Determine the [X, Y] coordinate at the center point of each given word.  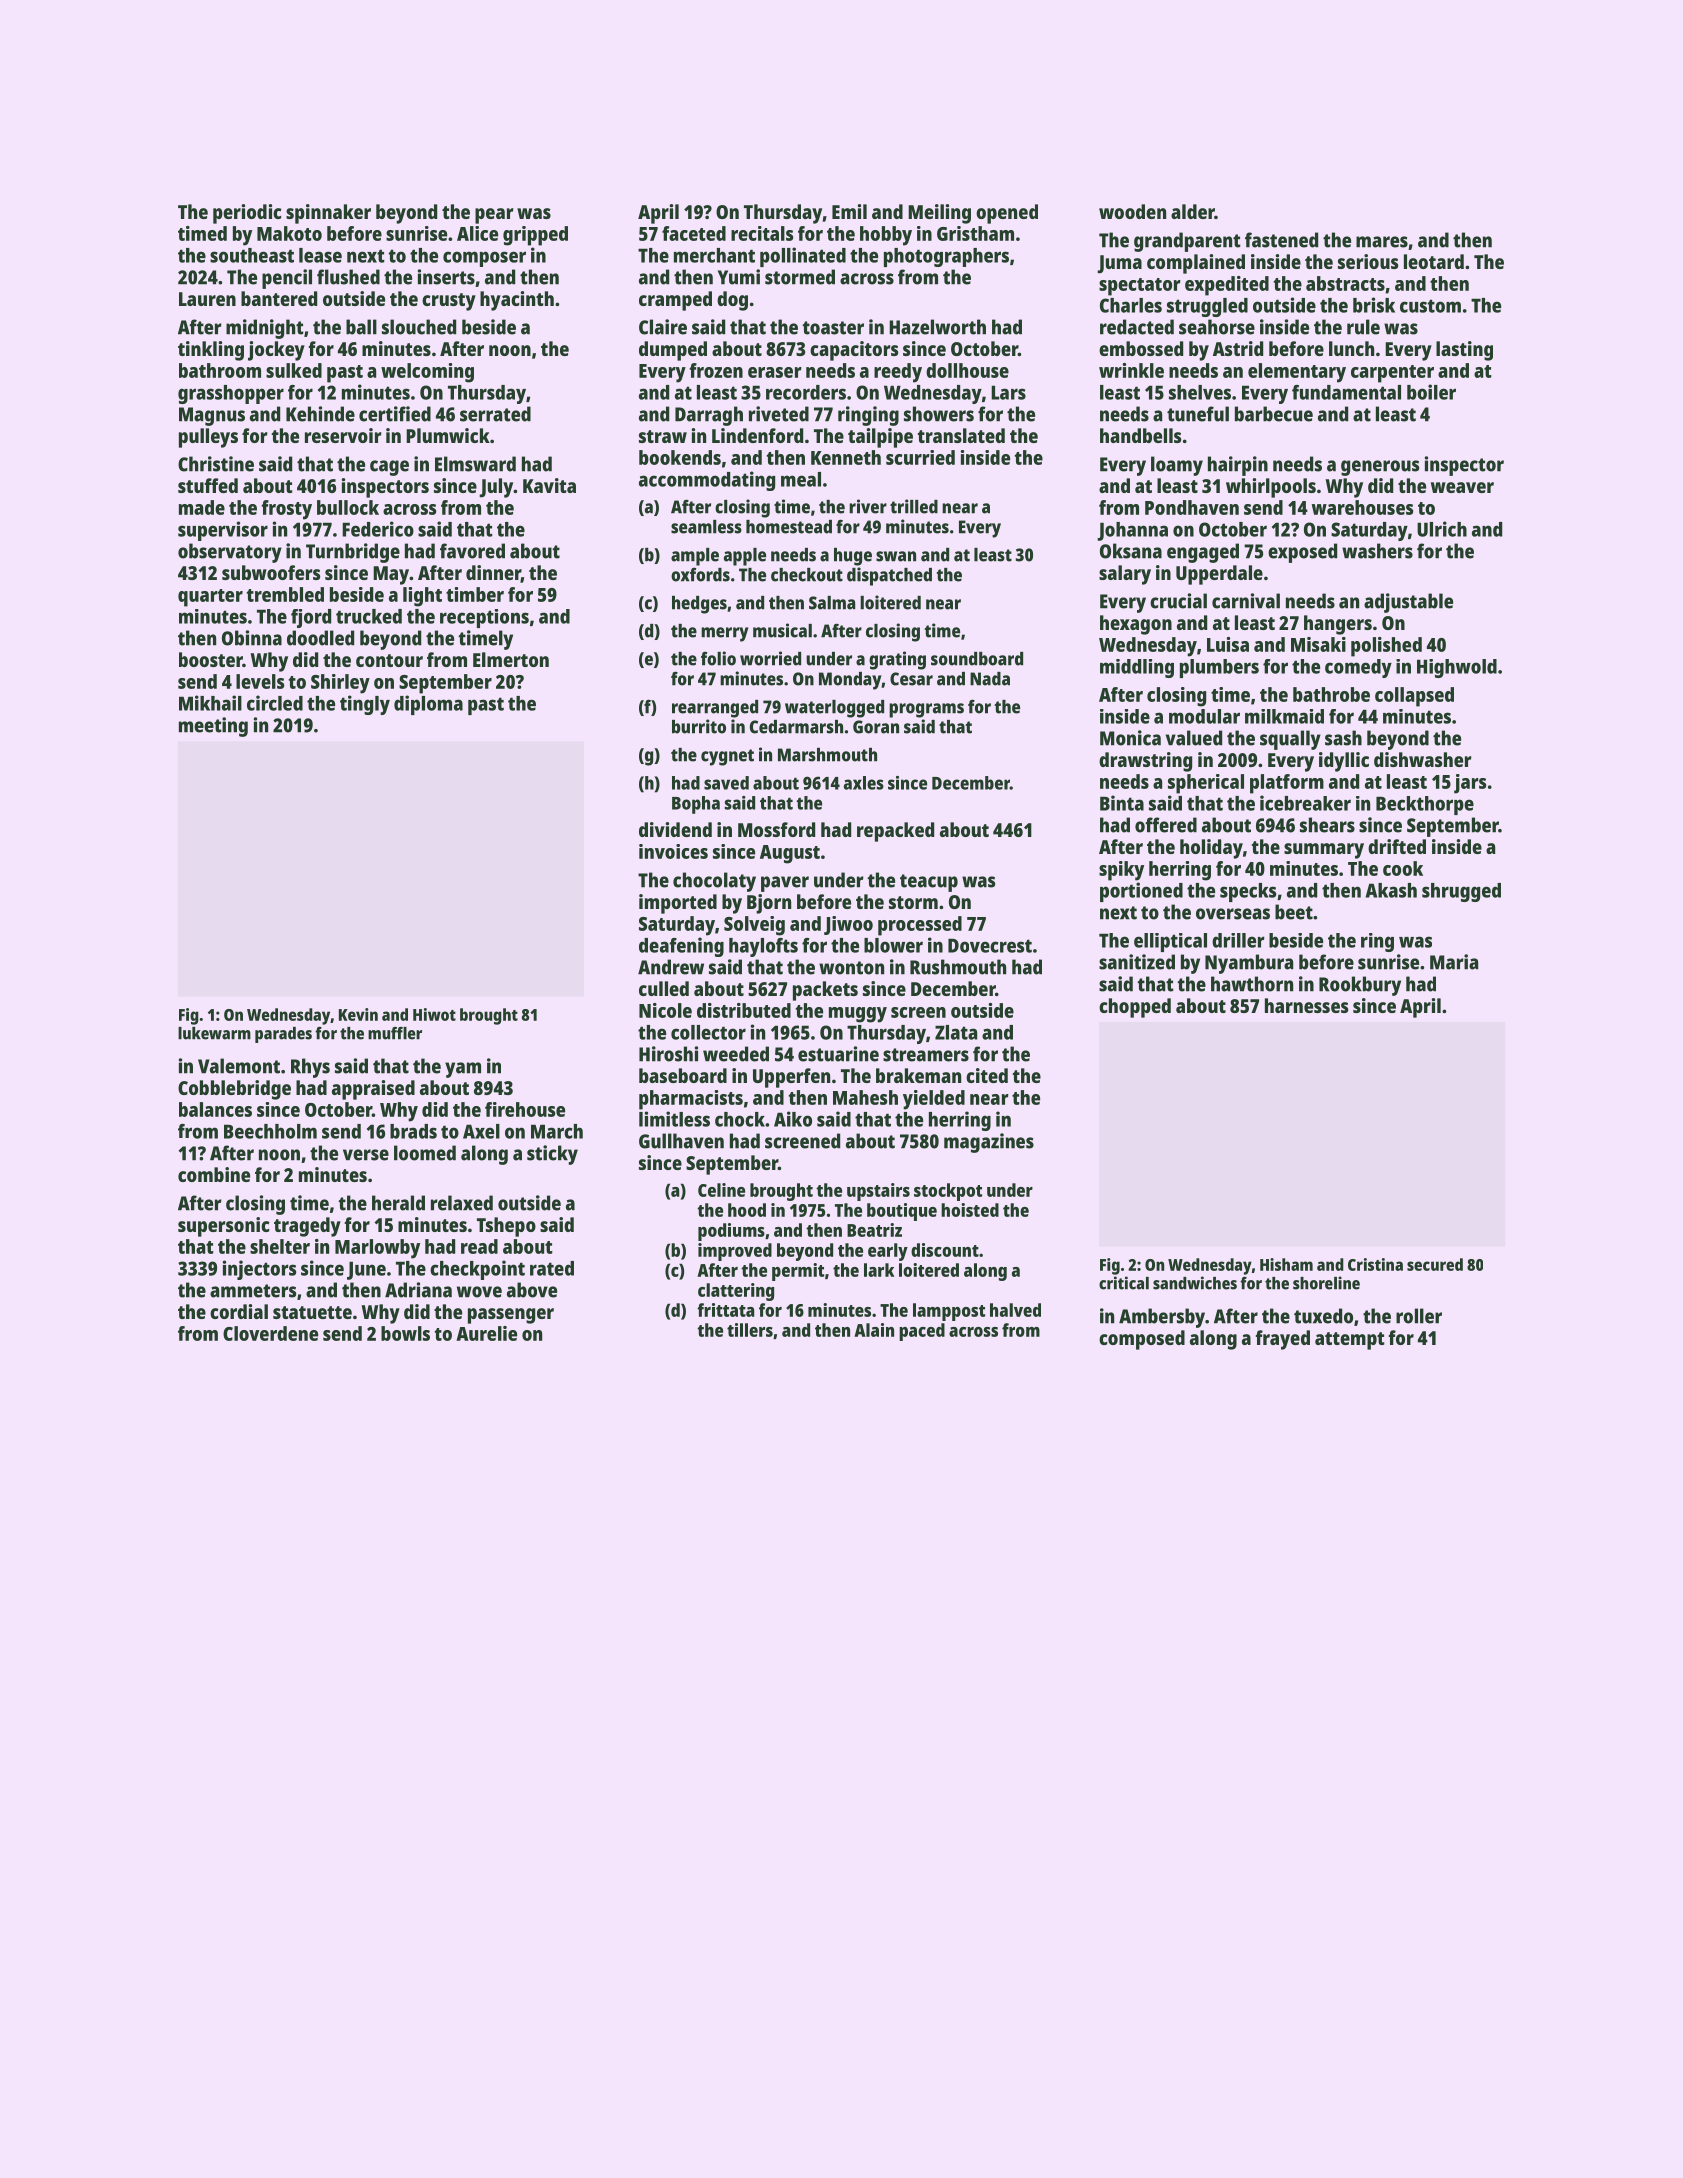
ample [695, 557]
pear [494, 216]
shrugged [1461, 892]
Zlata [956, 1032]
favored [472, 551]
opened [1007, 214]
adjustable [1408, 603]
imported [678, 904]
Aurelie [486, 1333]
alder [1193, 211]
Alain [874, 1330]
